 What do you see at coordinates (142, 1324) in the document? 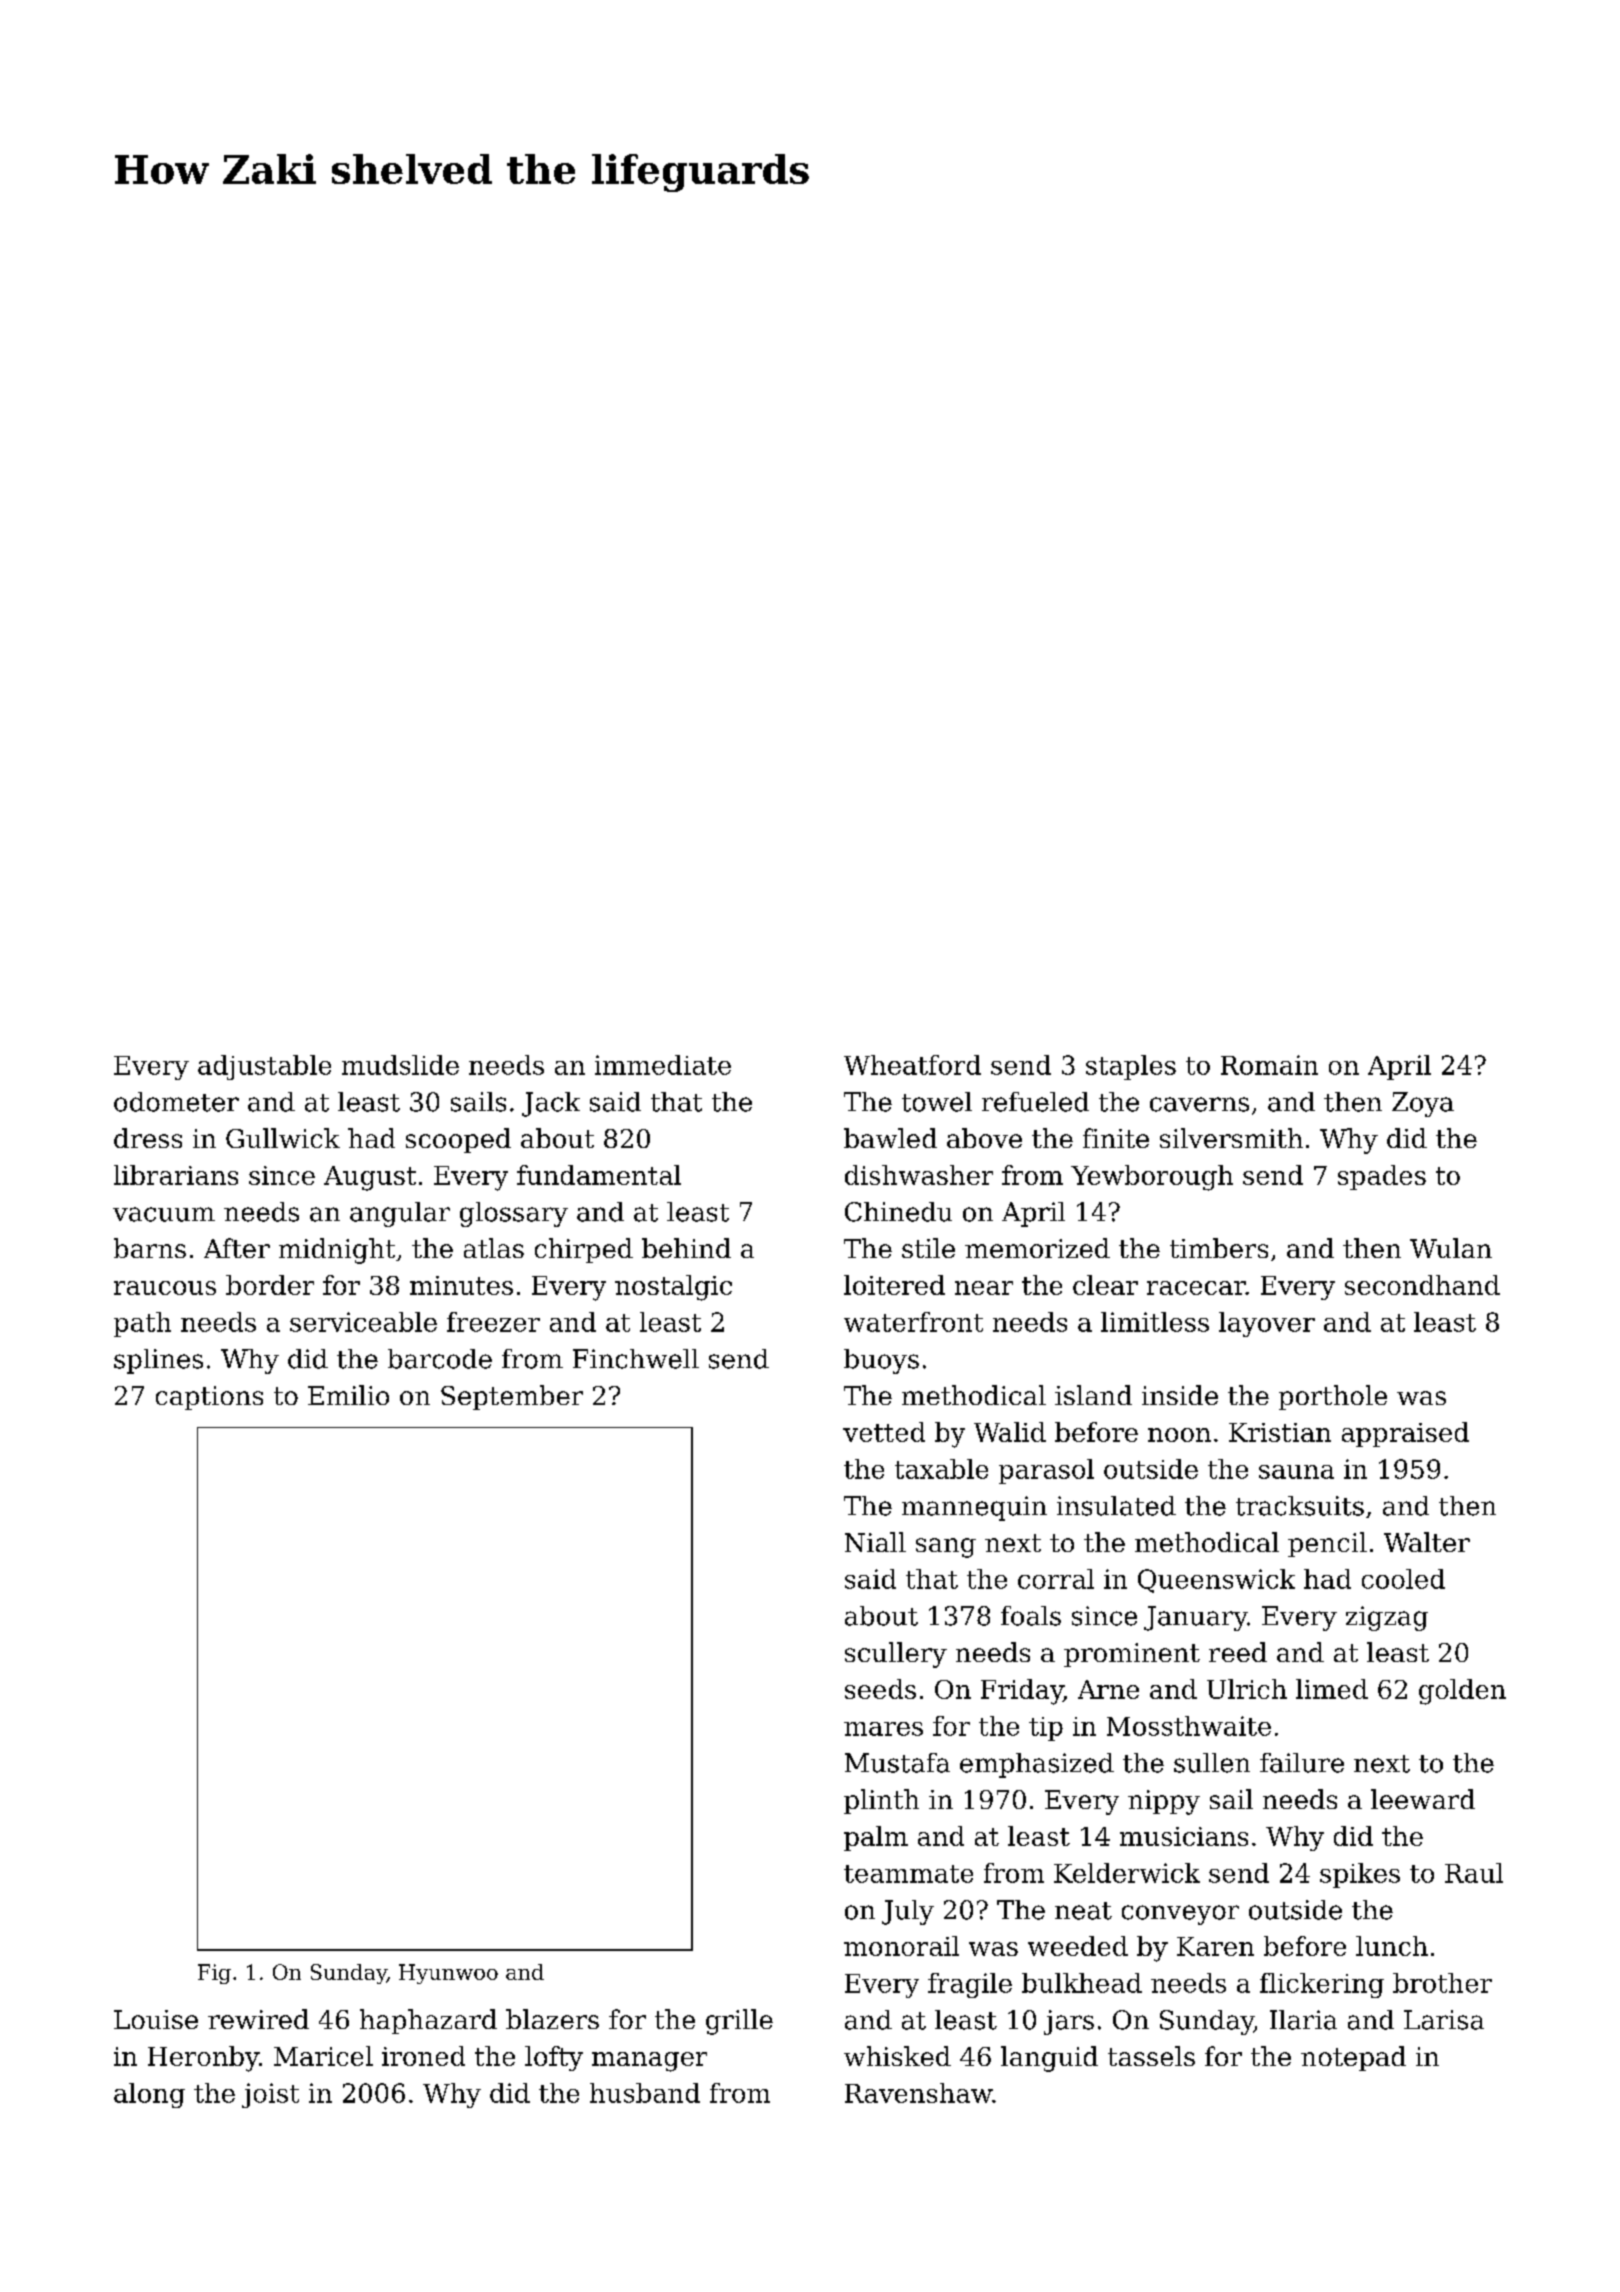
I see `path` at bounding box center [142, 1324].
